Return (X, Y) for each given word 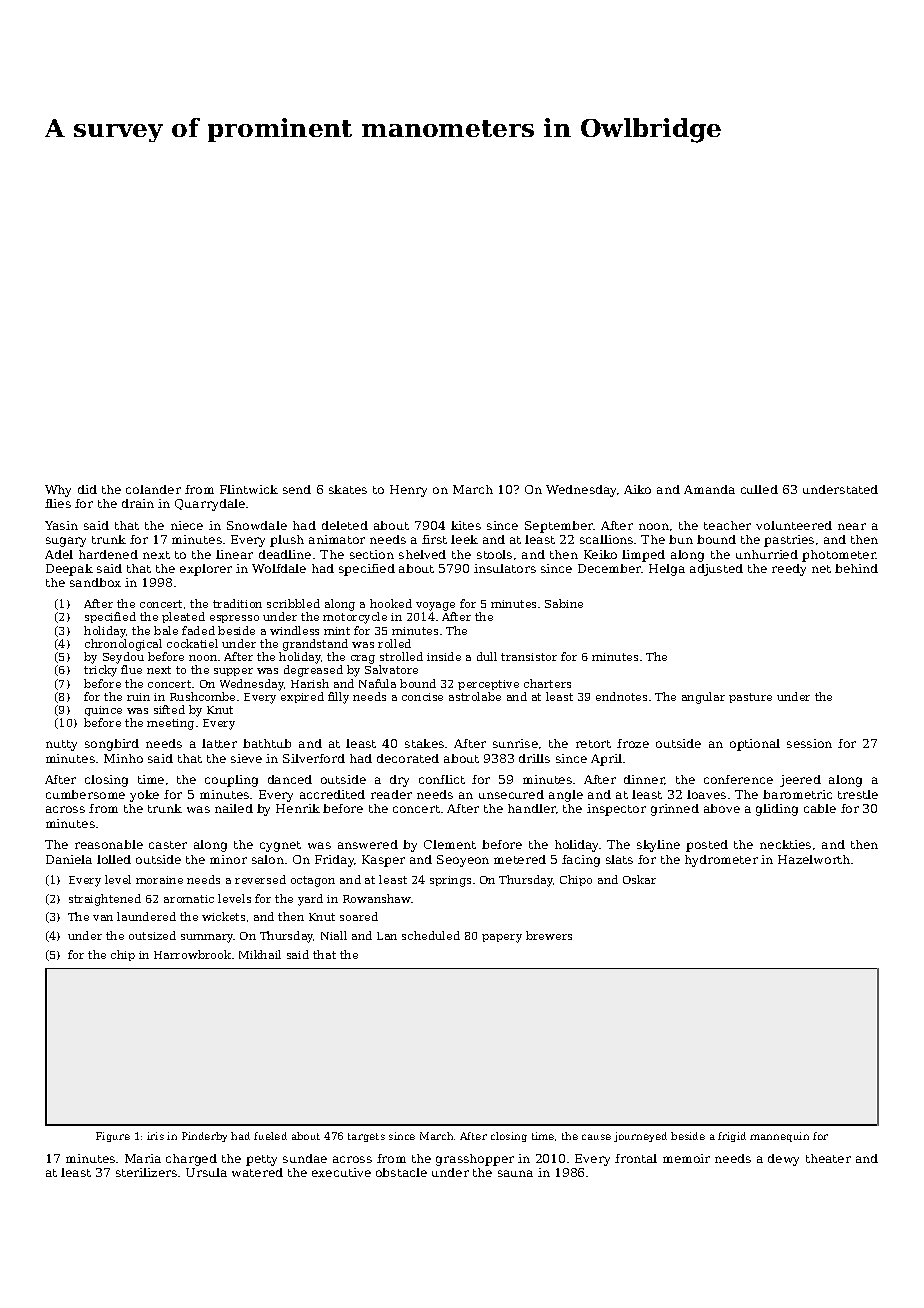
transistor (529, 657)
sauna (515, 1173)
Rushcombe (202, 696)
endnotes (621, 696)
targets (366, 1137)
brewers (549, 935)
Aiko (637, 489)
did (87, 489)
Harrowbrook (192, 954)
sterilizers (146, 1172)
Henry (408, 491)
